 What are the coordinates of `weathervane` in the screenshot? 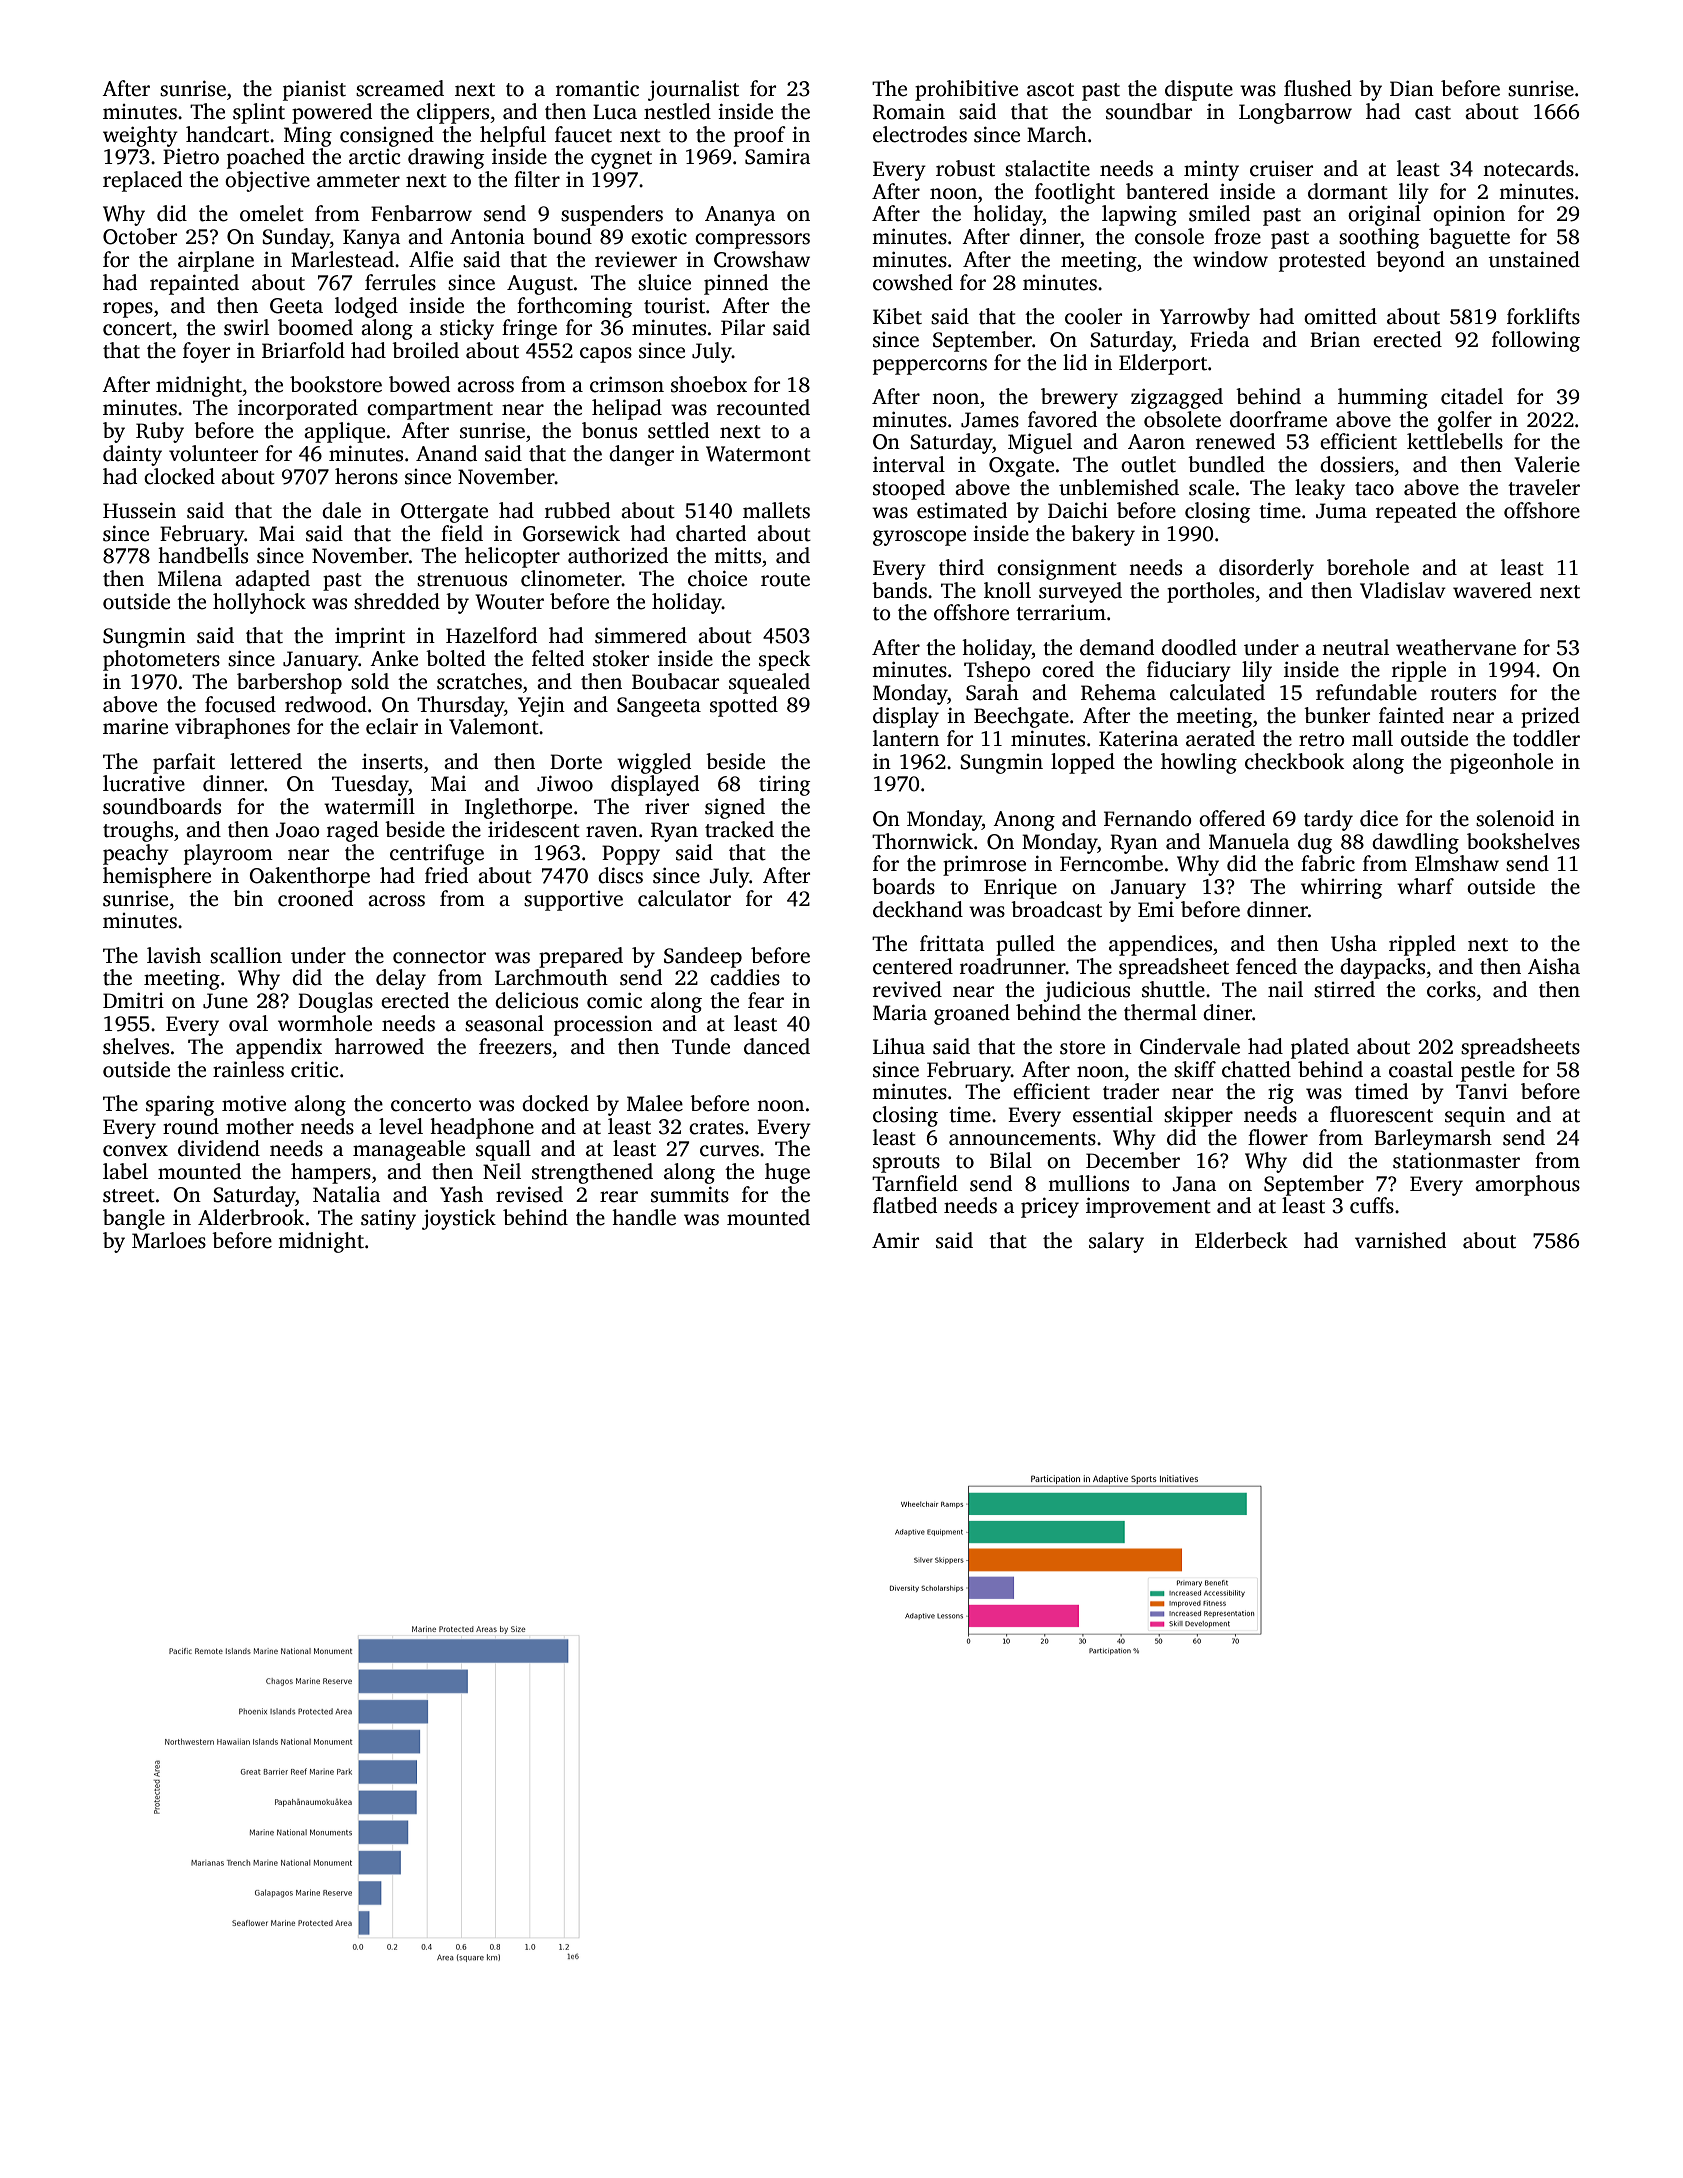 It's located at (1456, 647).
